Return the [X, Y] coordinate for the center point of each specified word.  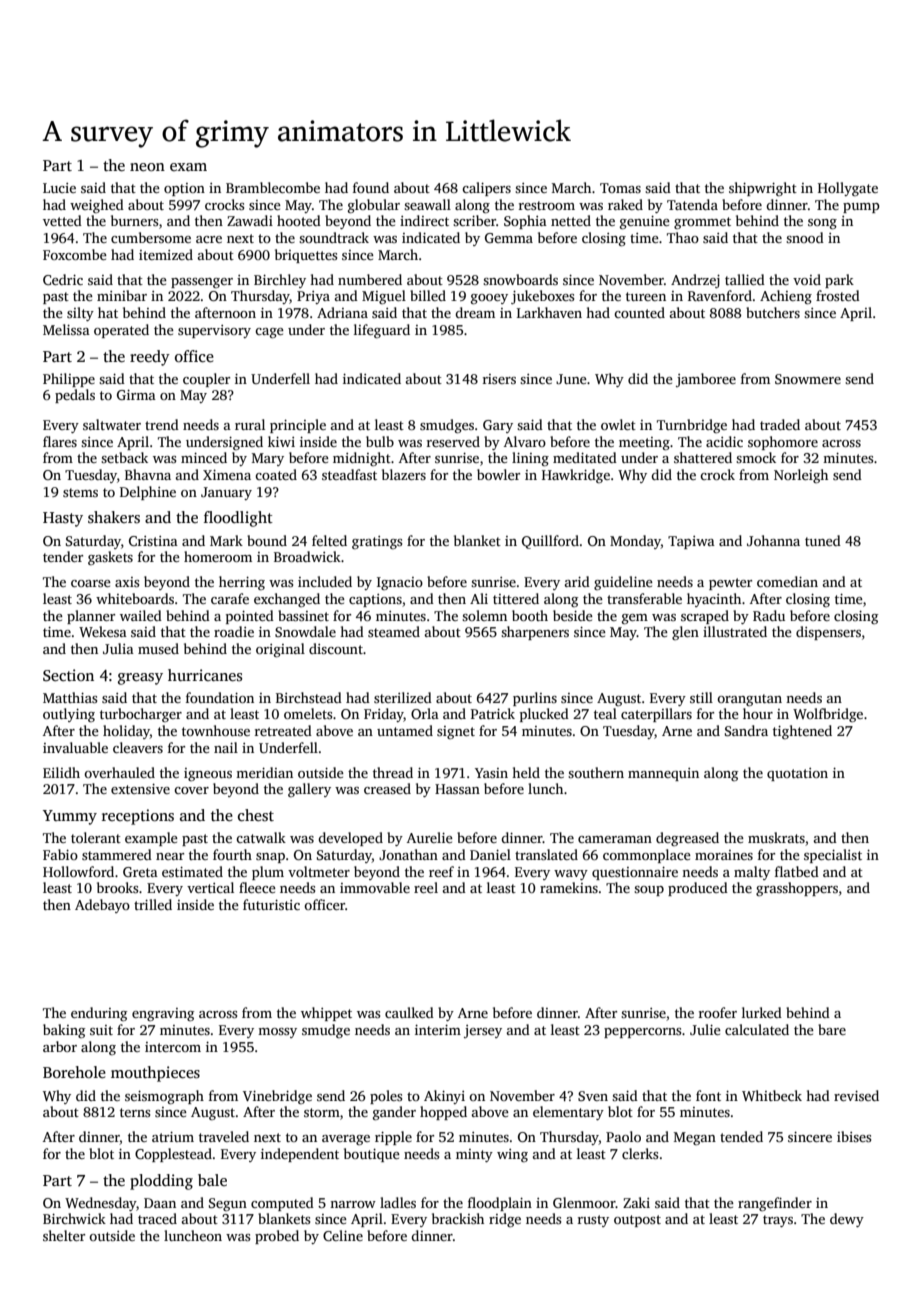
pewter [730, 584]
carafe [230, 598]
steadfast [349, 474]
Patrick [493, 713]
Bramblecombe [273, 187]
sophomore [783, 443]
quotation [797, 774]
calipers [486, 189]
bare [832, 1029]
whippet [326, 1014]
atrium [173, 1137]
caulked [409, 1012]
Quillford [550, 542]
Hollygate [848, 189]
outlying [69, 715]
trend [162, 424]
